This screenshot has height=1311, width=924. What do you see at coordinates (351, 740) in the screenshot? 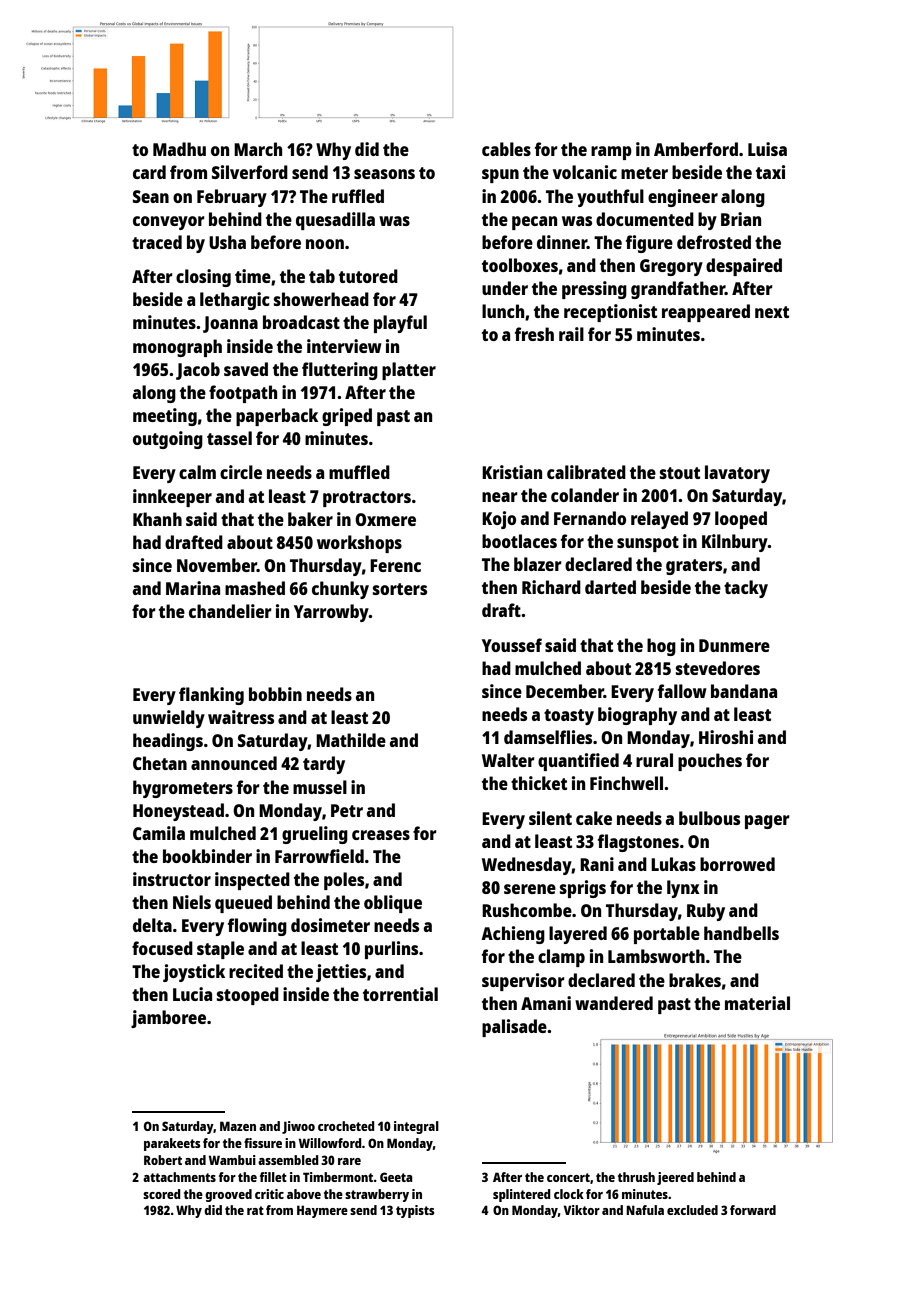
I see `Mathilde` at bounding box center [351, 740].
